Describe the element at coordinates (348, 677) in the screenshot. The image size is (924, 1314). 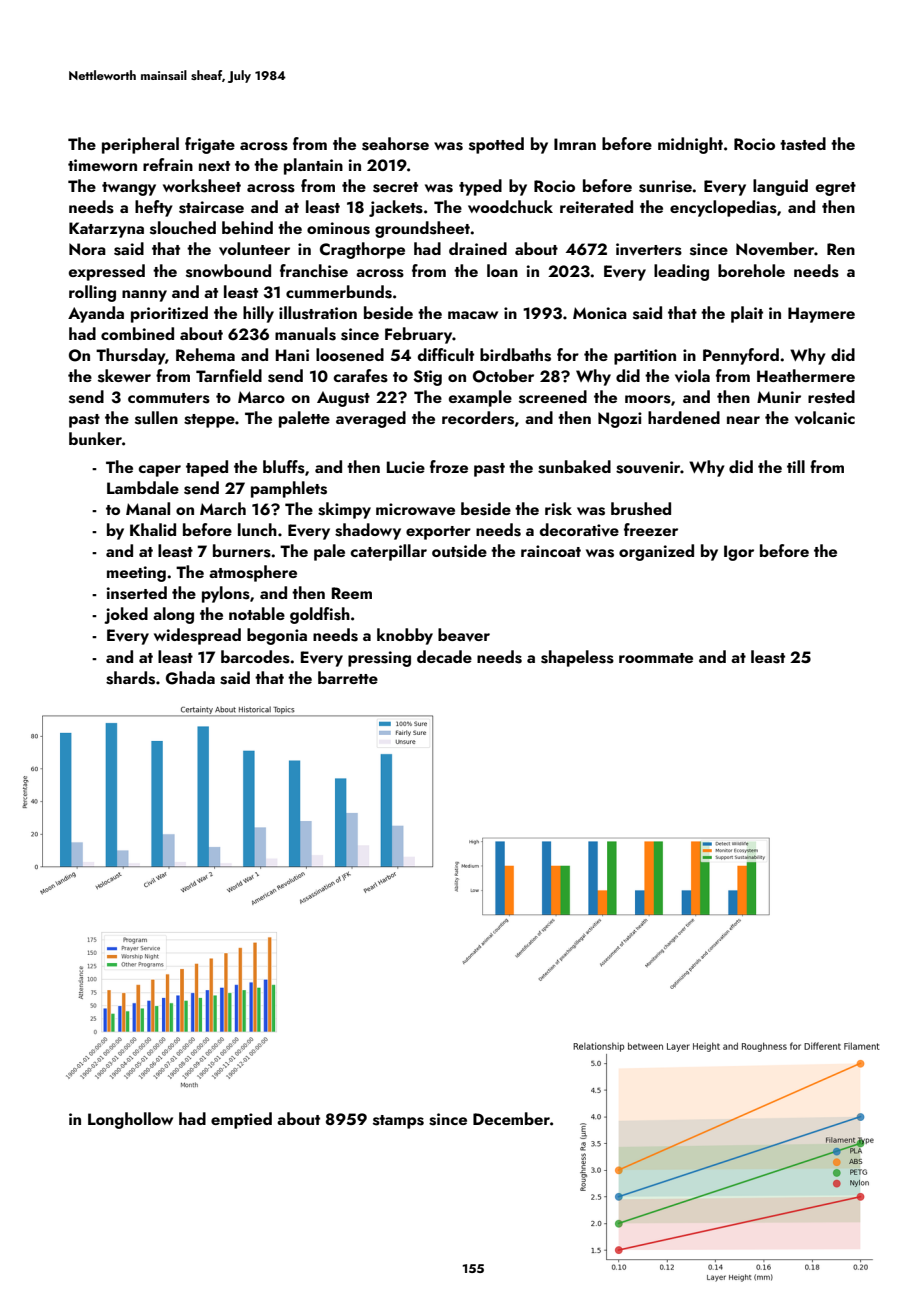
I see `barrette` at that location.
